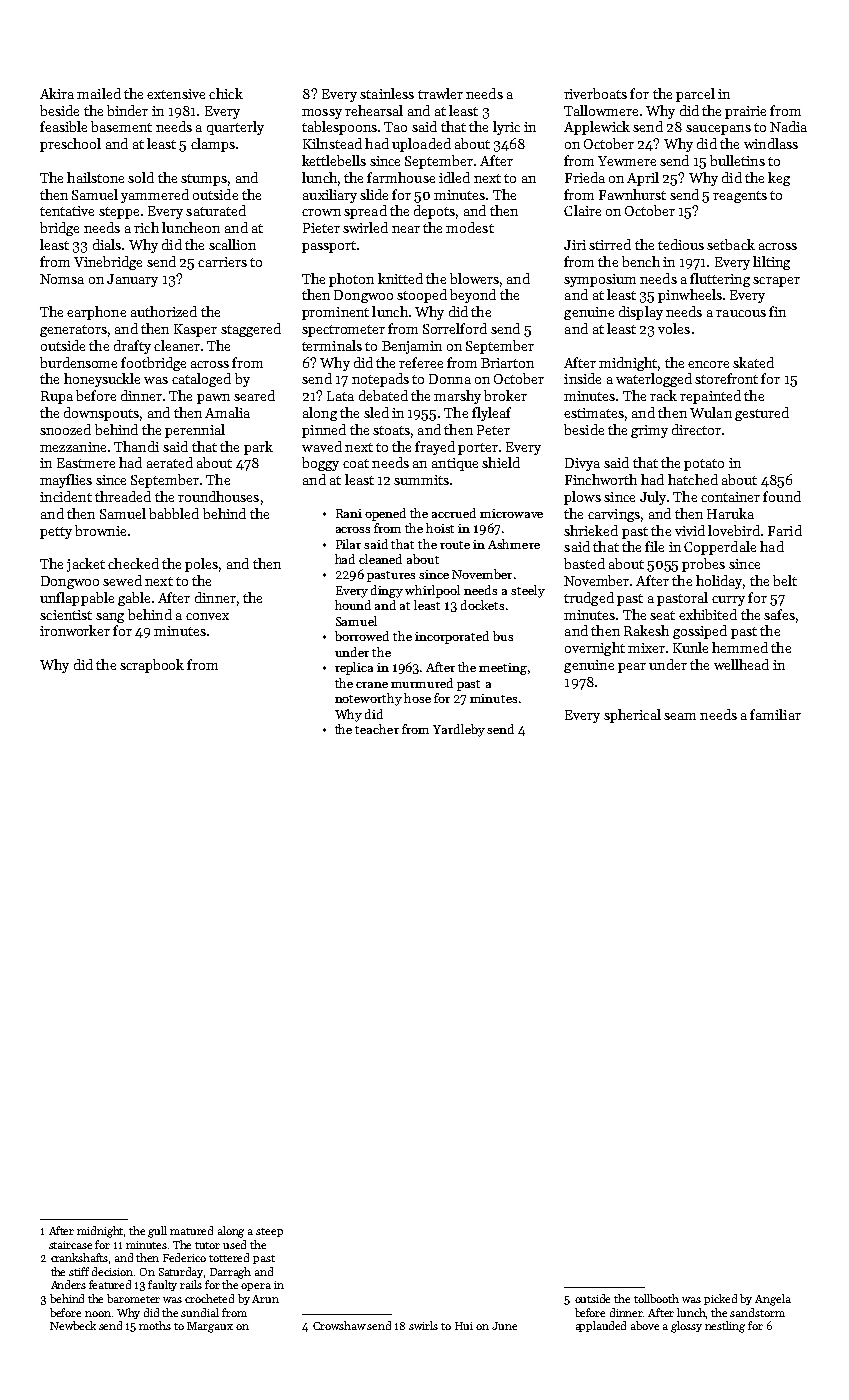 Image resolution: width=849 pixels, height=1400 pixels. I want to click on parcel, so click(695, 95).
